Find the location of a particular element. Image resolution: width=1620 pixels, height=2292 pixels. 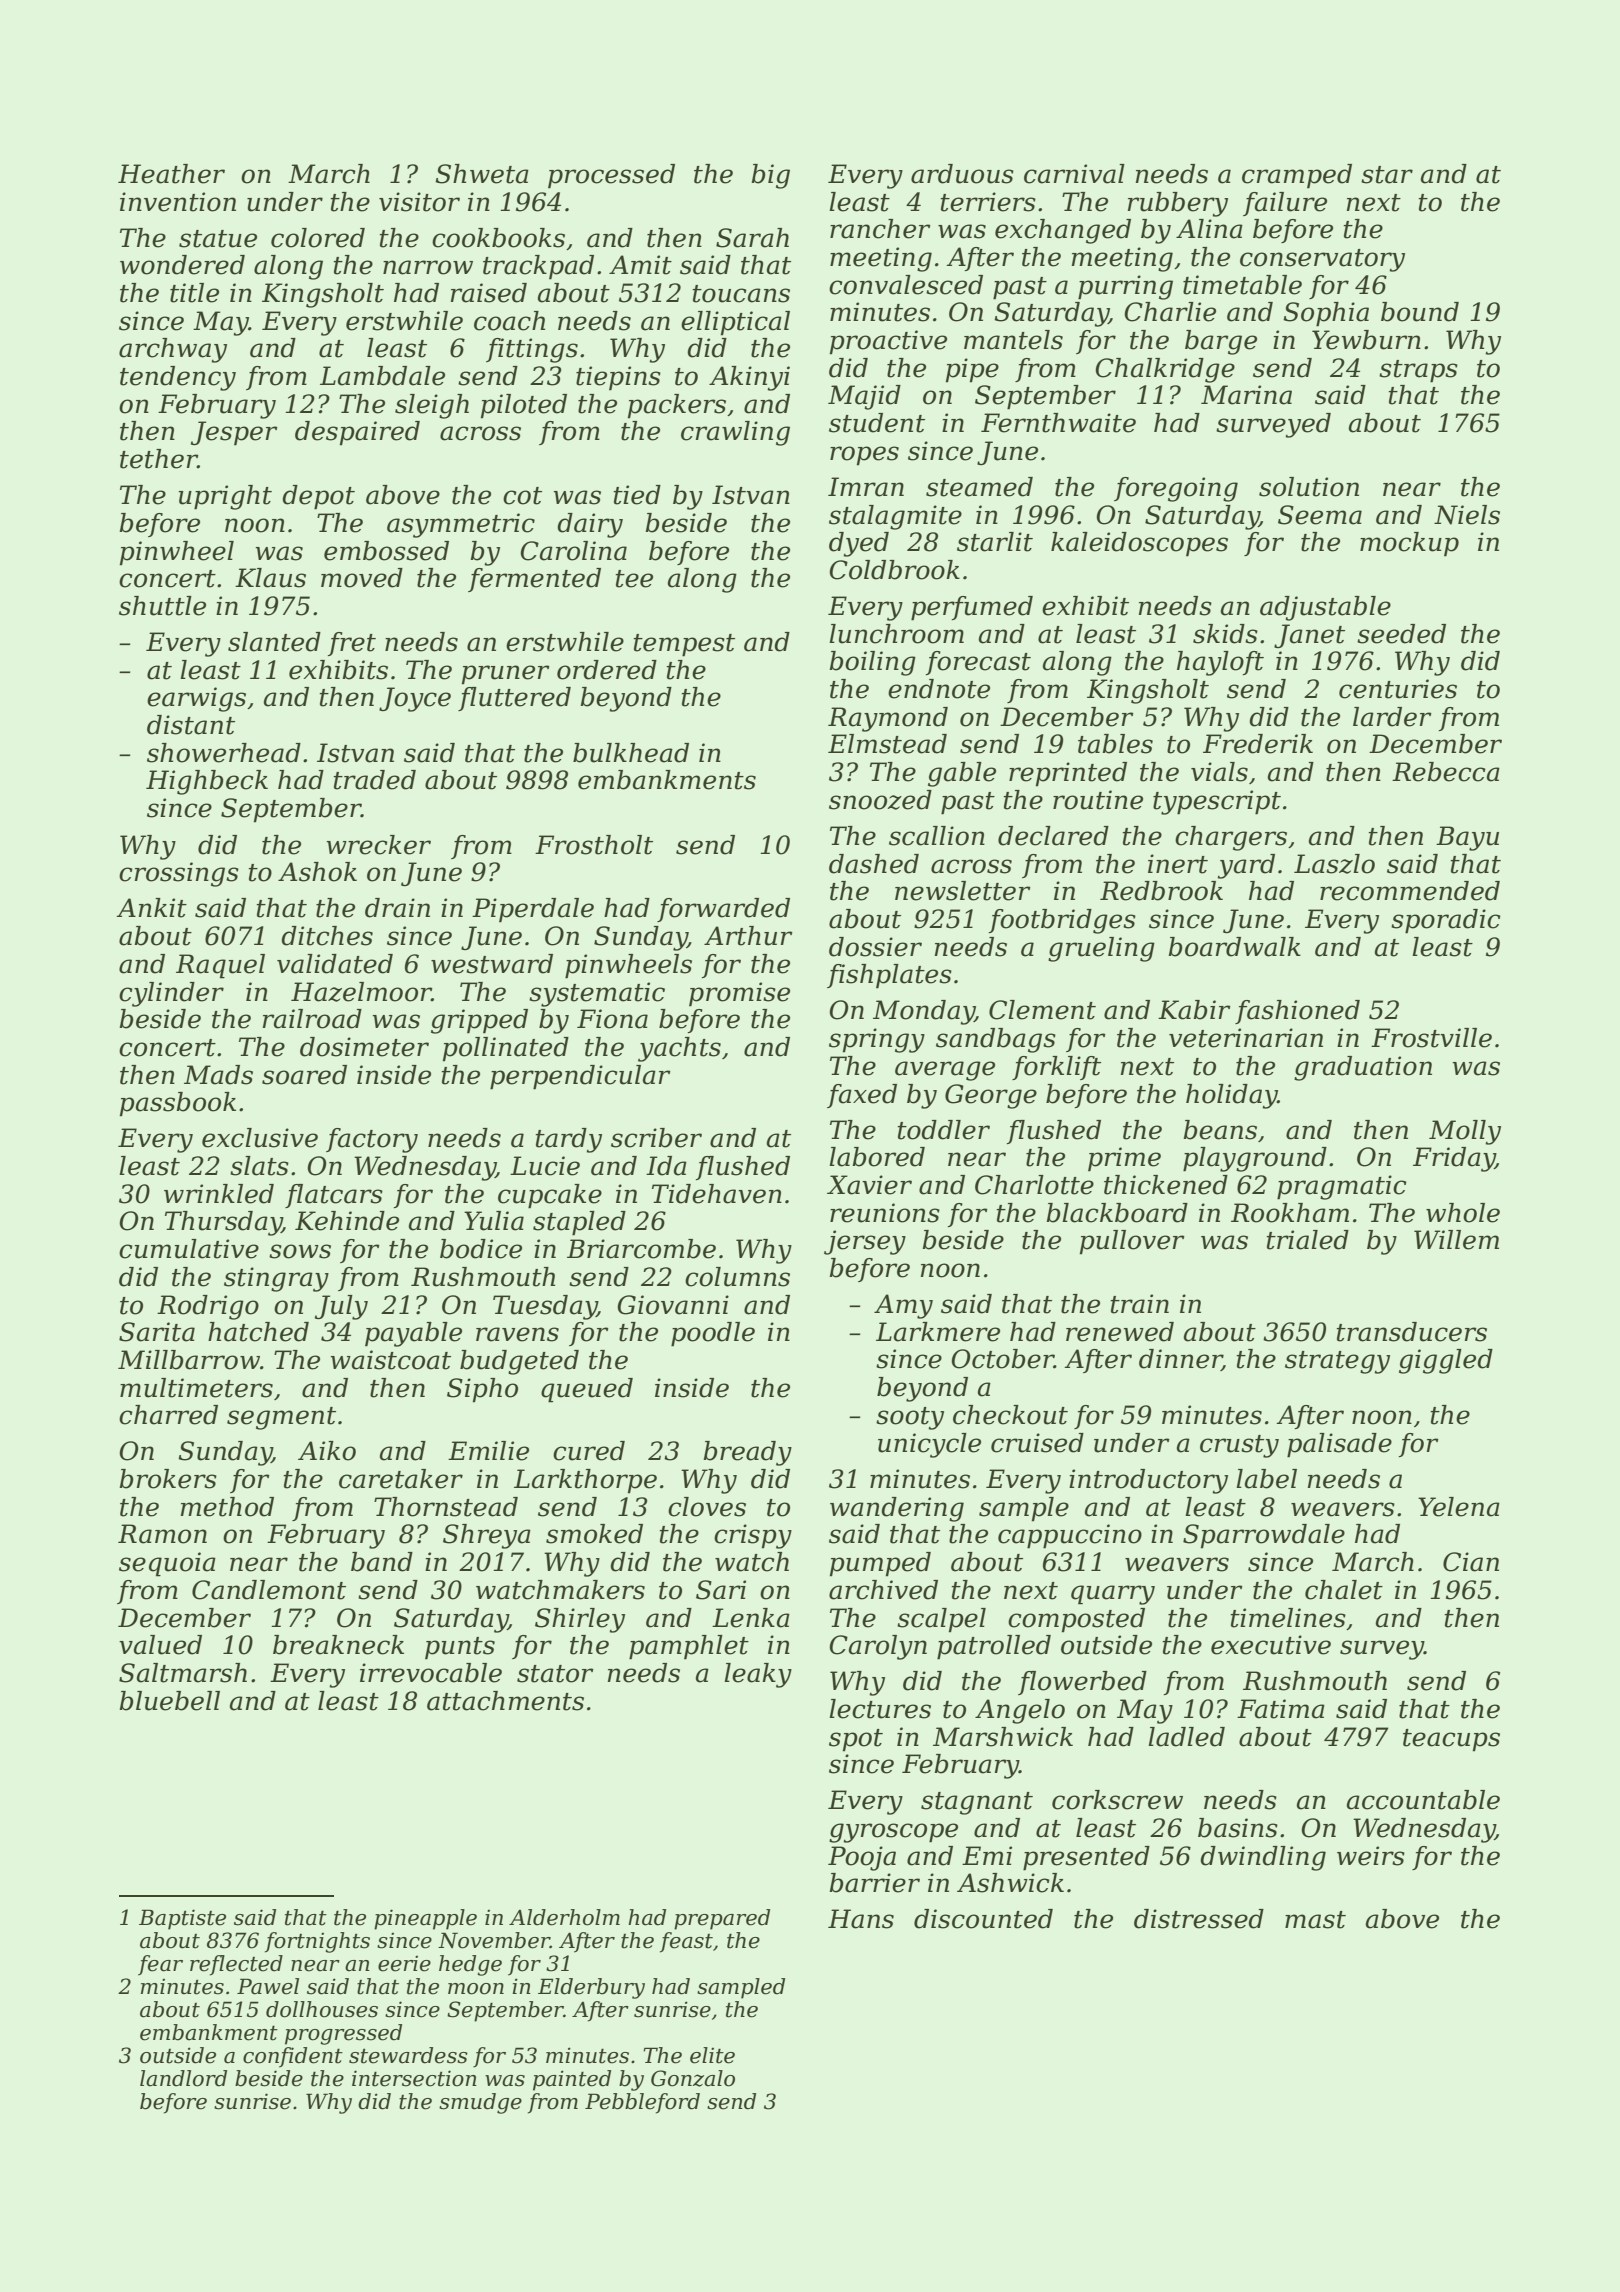

forwarded is located at coordinates (723, 910).
